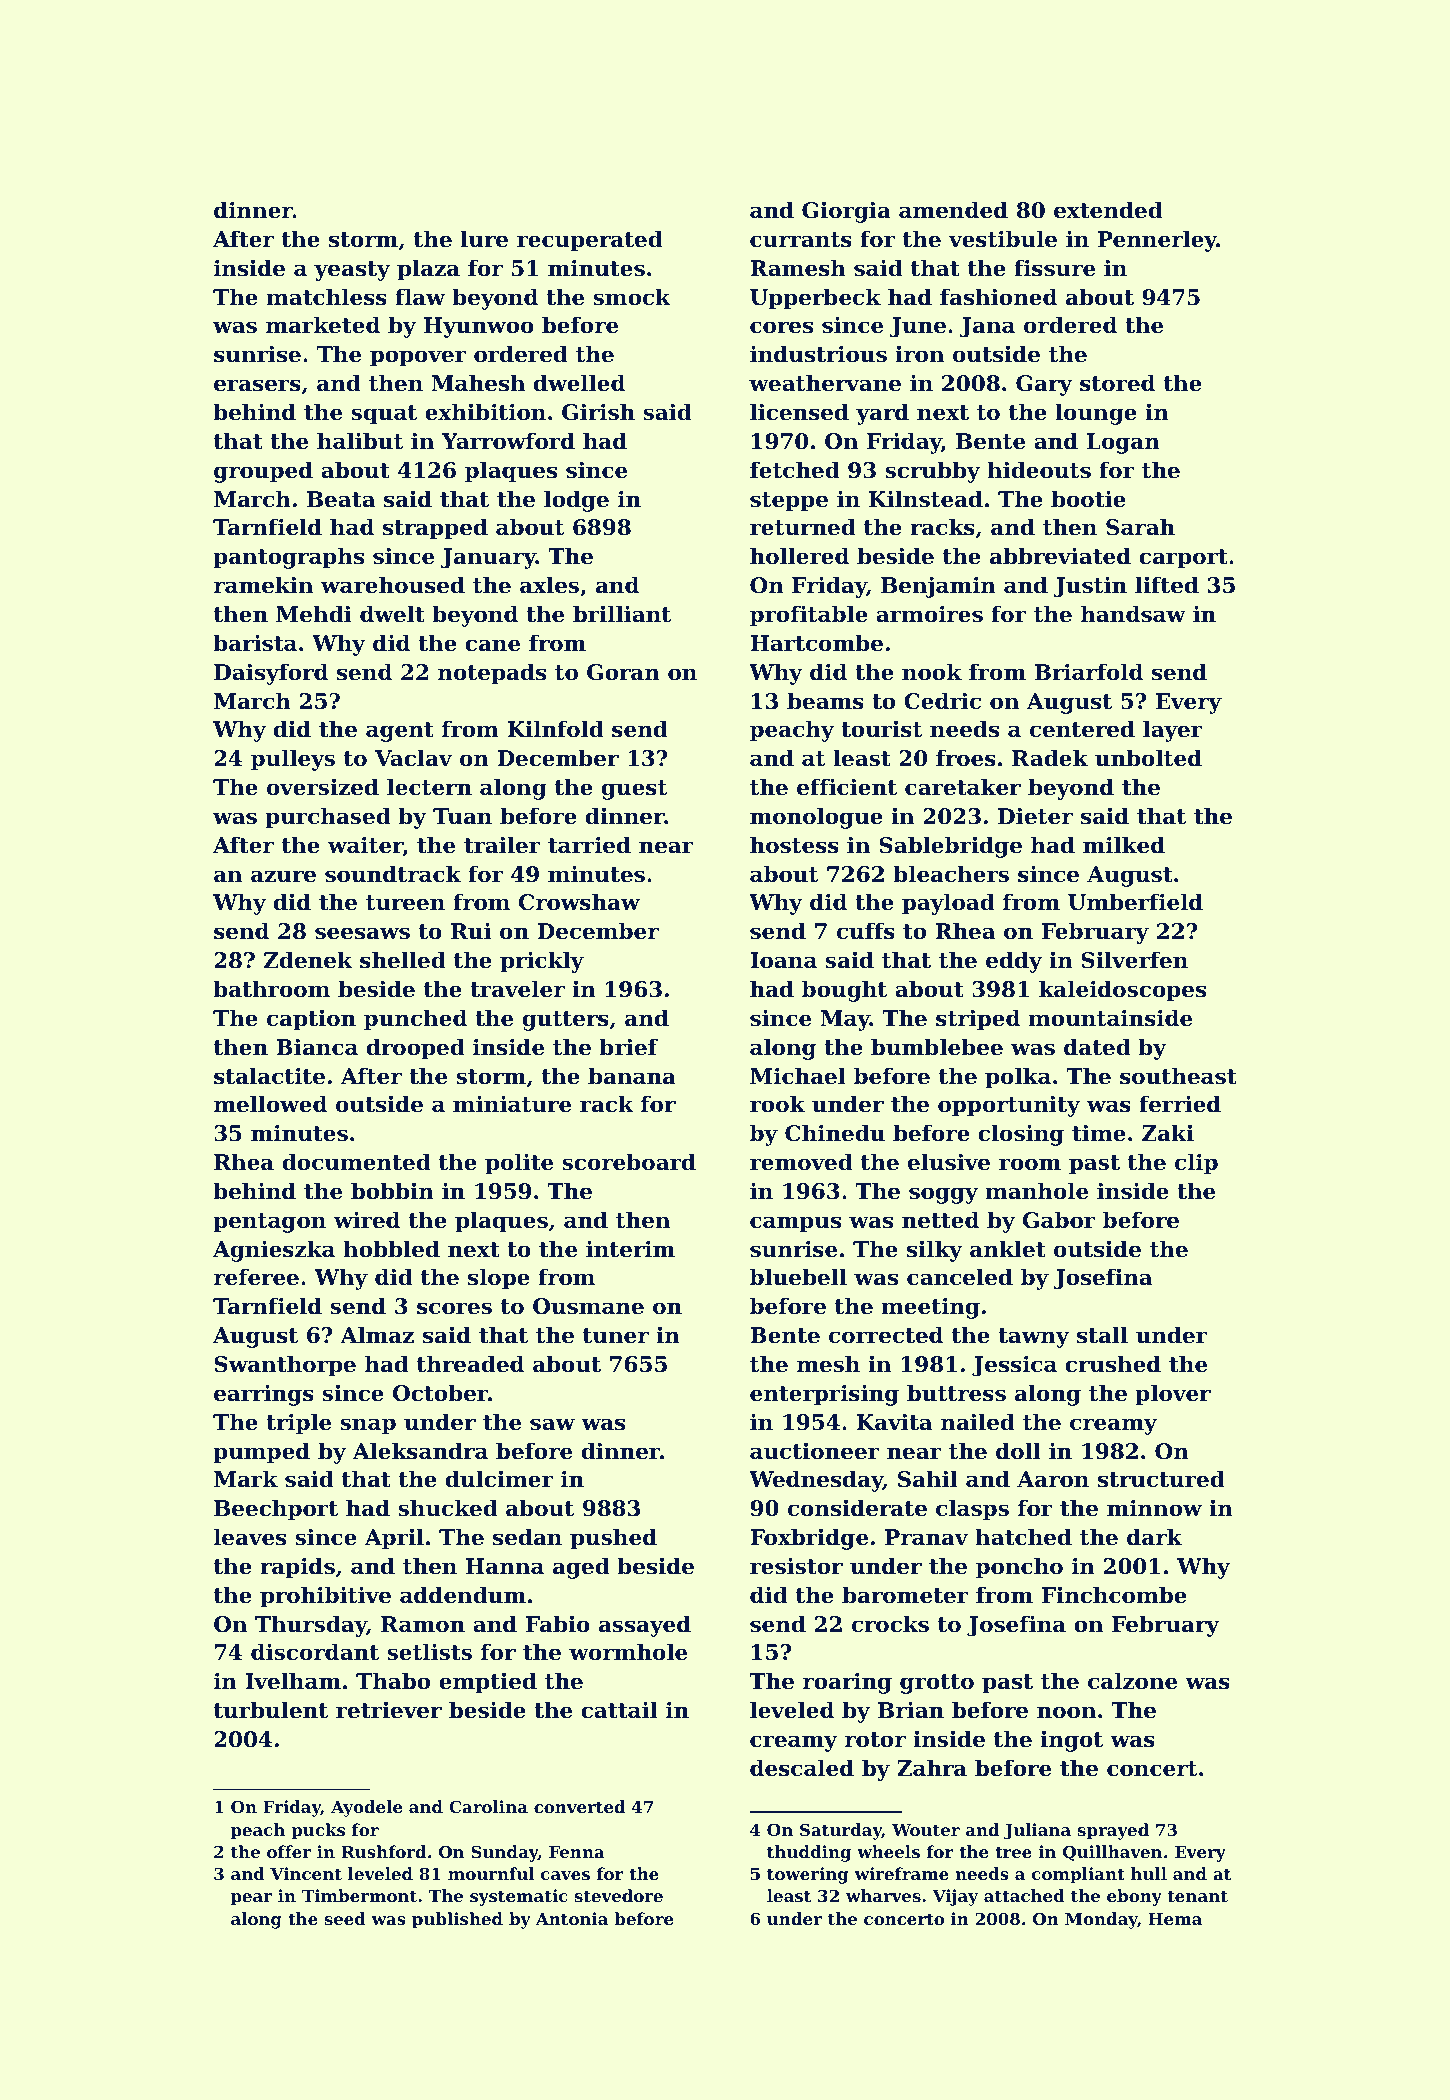 Image resolution: width=1450 pixels, height=2100 pixels. I want to click on interim, so click(630, 1249).
